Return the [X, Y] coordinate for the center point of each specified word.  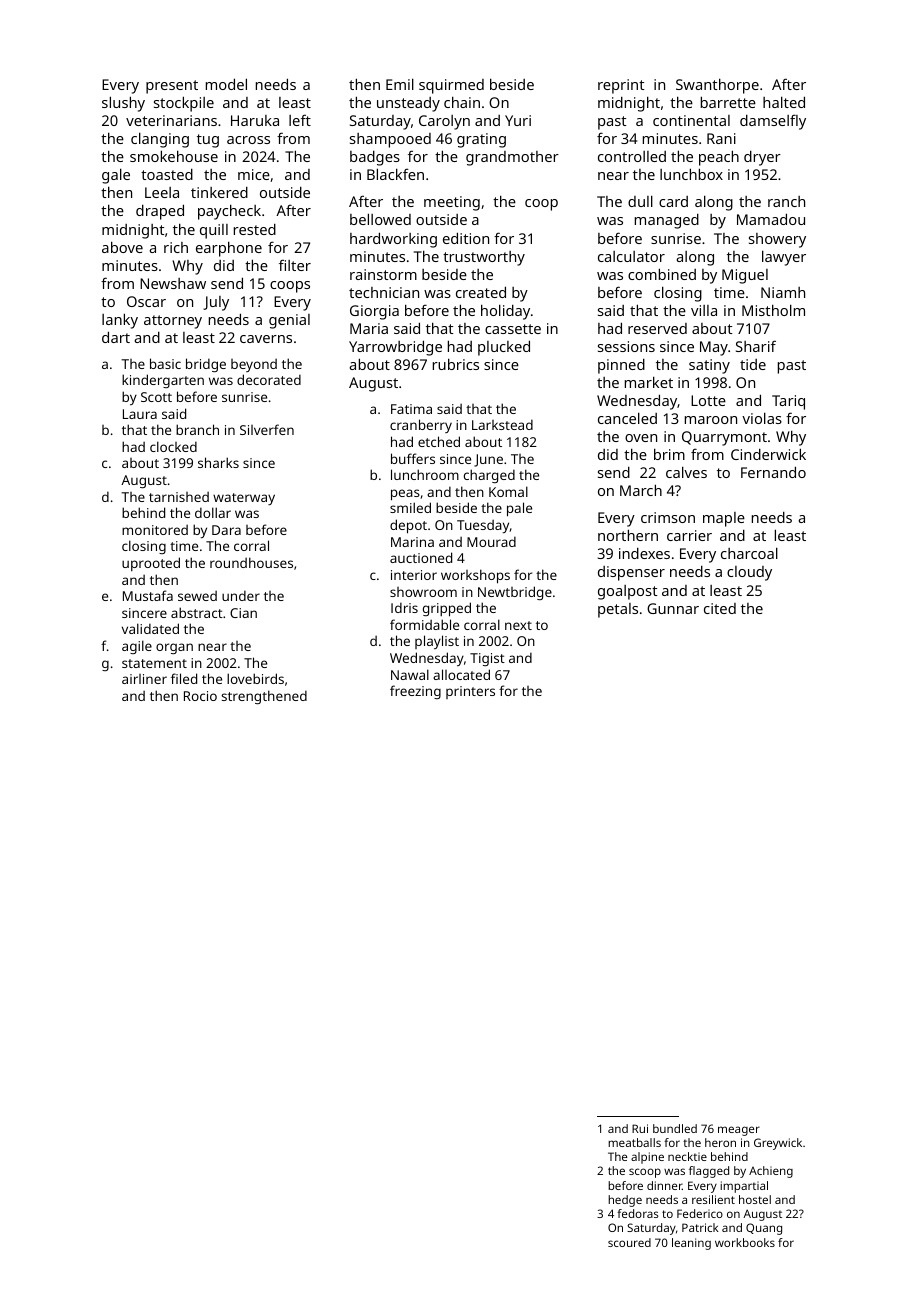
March [641, 490]
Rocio [200, 696]
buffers [413, 458]
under [241, 595]
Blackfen [395, 174]
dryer [762, 158]
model [226, 84]
